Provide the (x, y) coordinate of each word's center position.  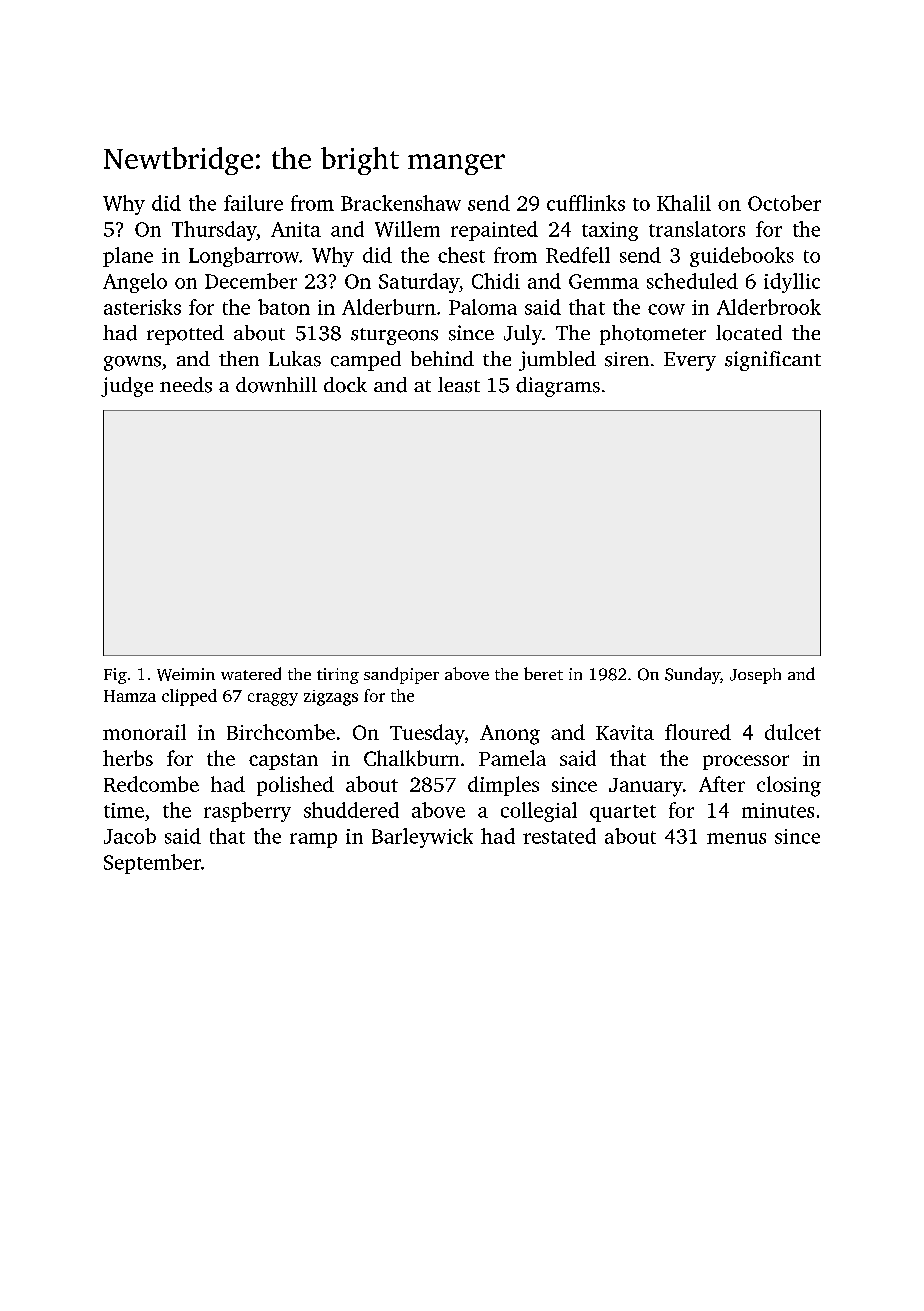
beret (543, 673)
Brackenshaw (401, 203)
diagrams (558, 387)
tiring (338, 676)
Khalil (684, 203)
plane (128, 257)
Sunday (692, 675)
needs (186, 385)
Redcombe (151, 784)
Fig (115, 676)
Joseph (755, 676)
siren (627, 359)
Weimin (186, 674)
